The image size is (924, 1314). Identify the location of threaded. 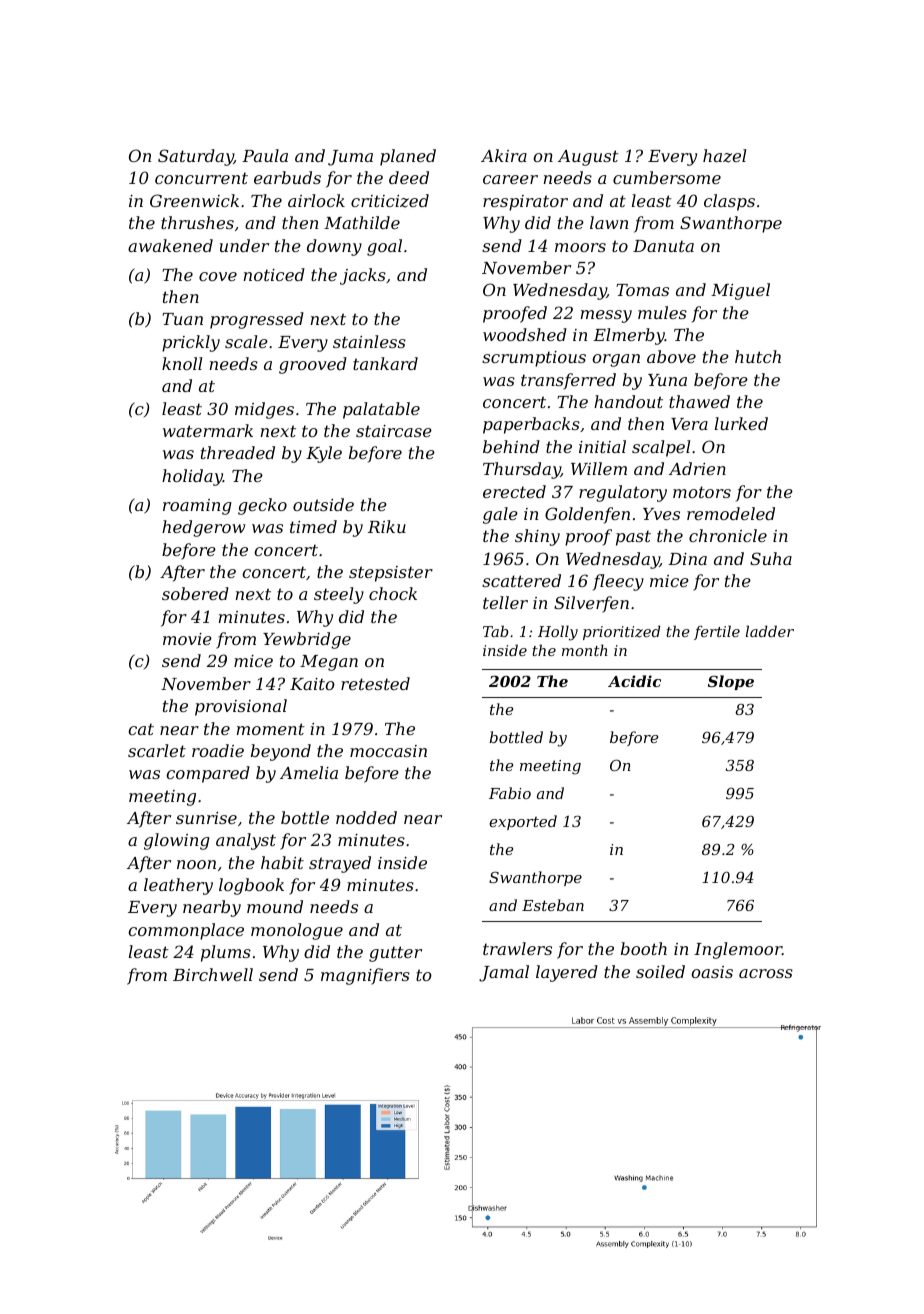
(238, 452).
